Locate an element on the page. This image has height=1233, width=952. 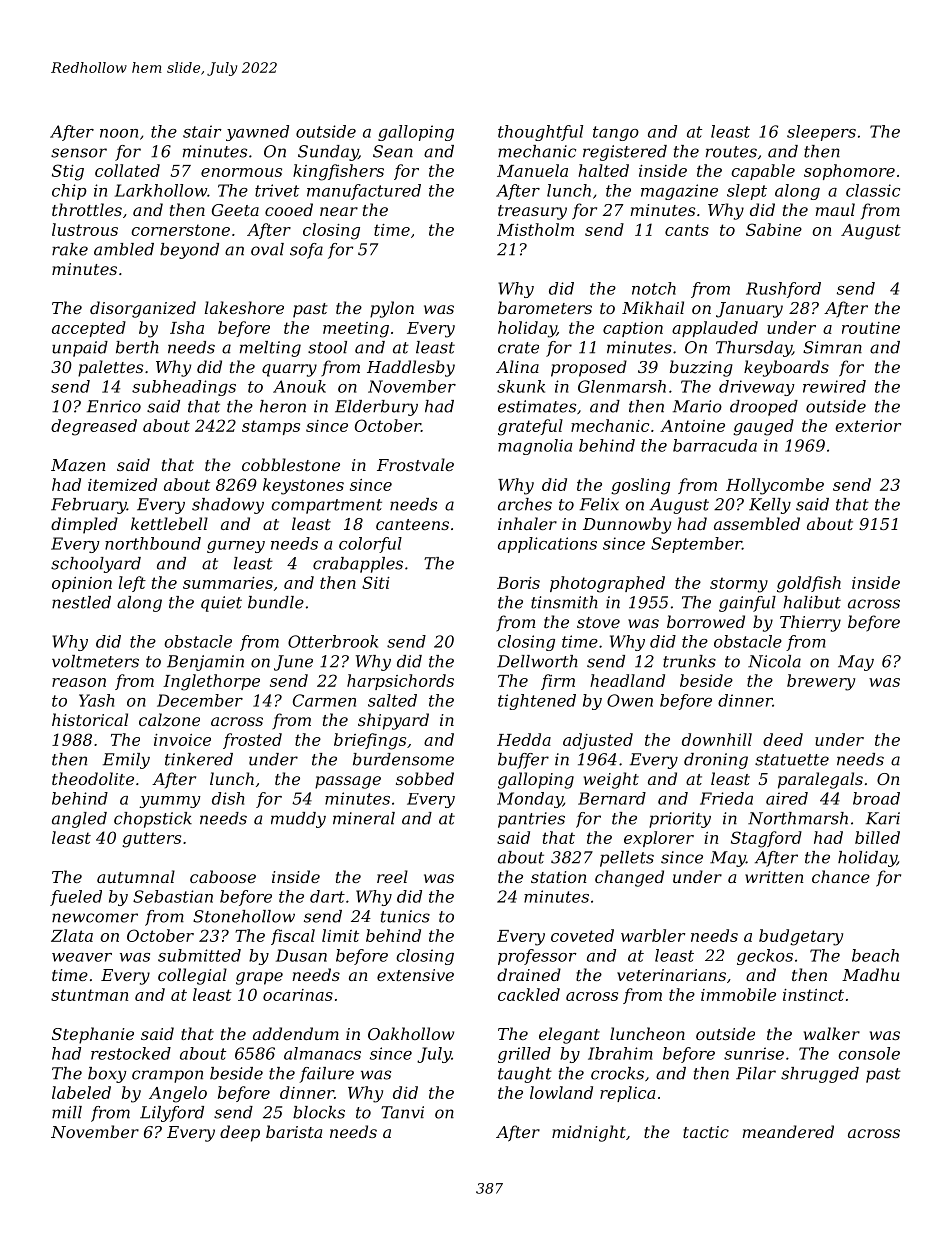
degreased is located at coordinates (94, 427).
